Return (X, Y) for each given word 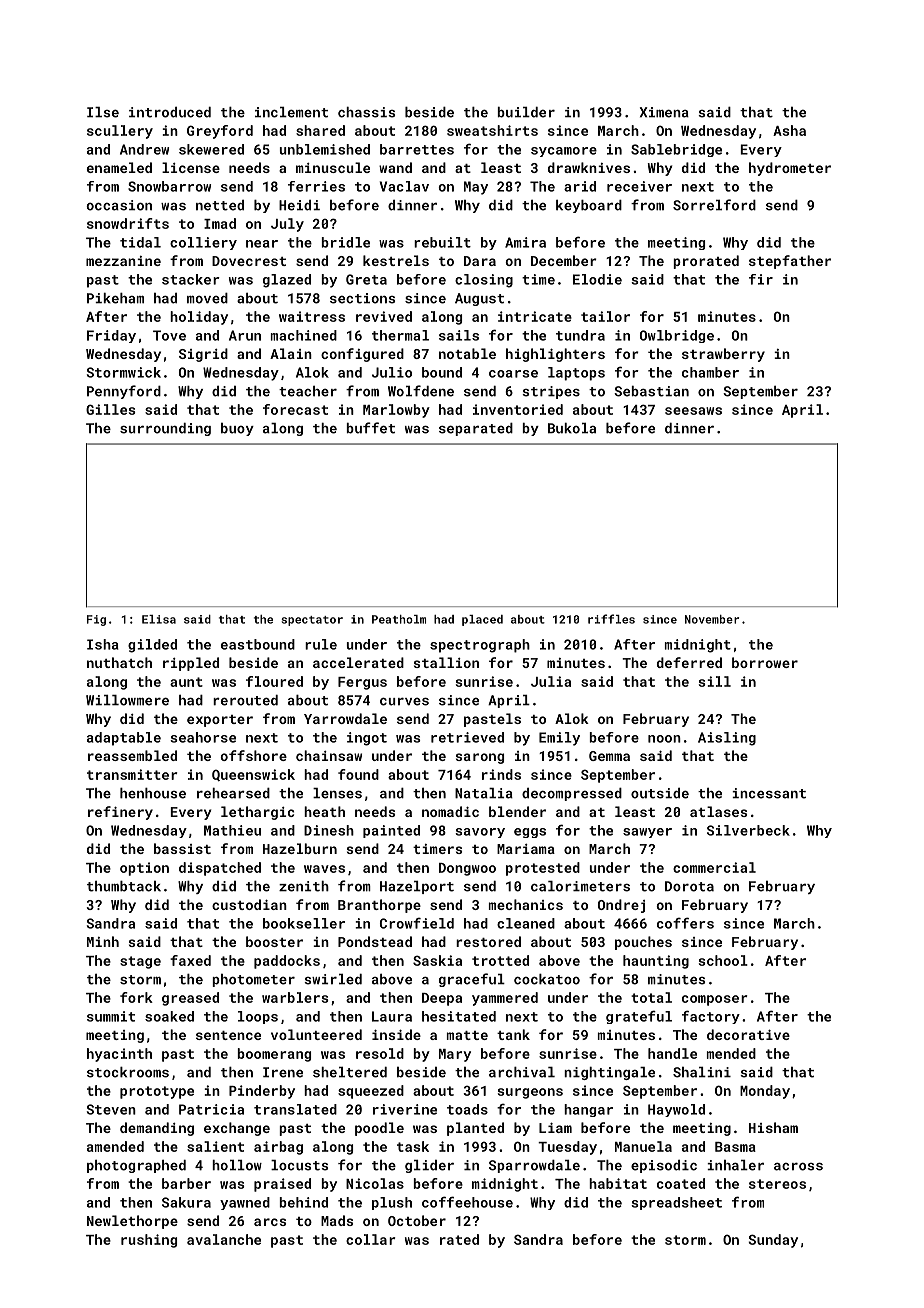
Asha (789, 130)
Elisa (159, 619)
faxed (190, 960)
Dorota (689, 886)
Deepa (442, 999)
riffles (611, 619)
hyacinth (119, 1055)
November (712, 619)
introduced (170, 112)
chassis (366, 112)
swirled (333, 979)
